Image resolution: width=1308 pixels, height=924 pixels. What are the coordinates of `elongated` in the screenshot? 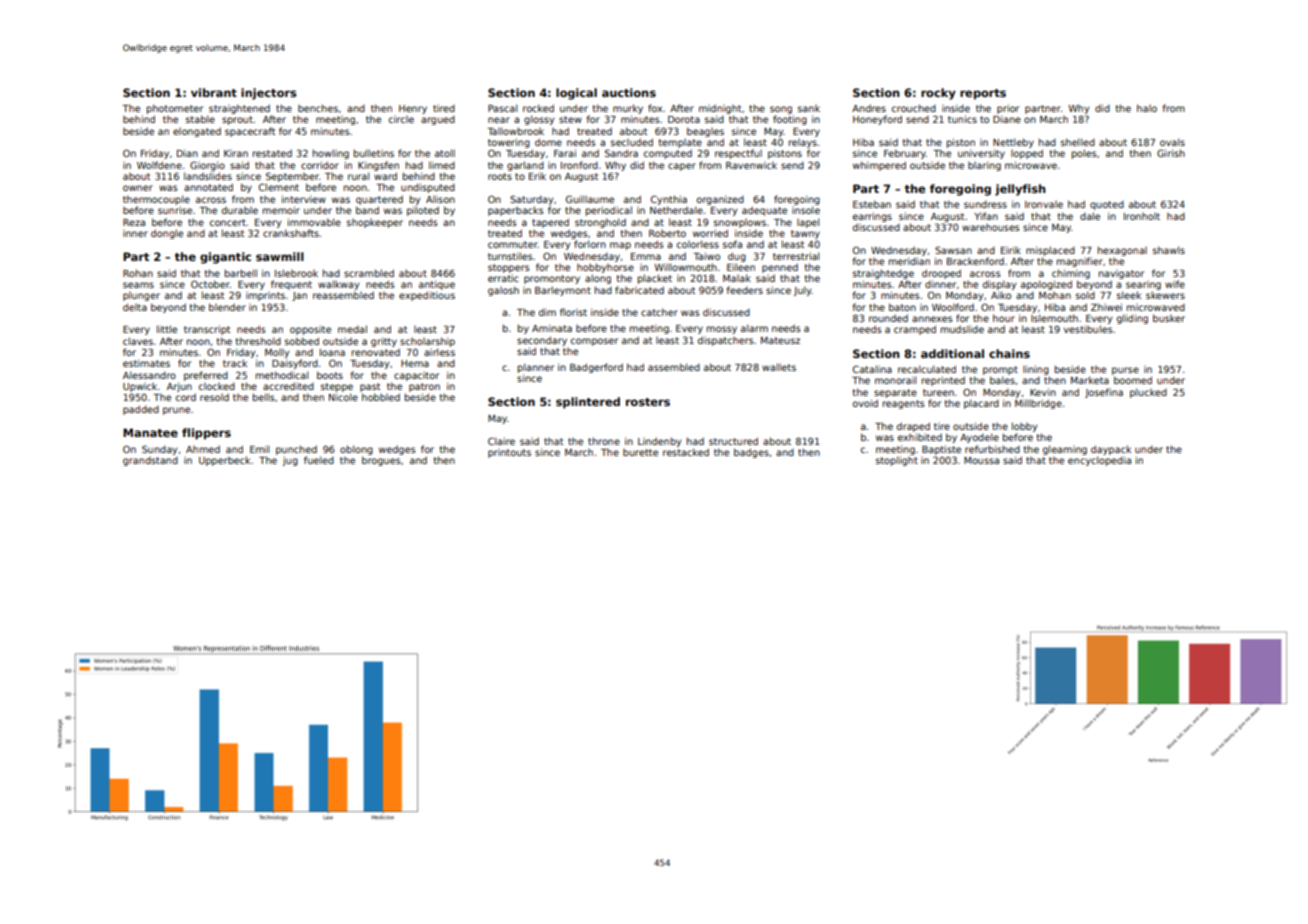 It's located at (197, 132).
